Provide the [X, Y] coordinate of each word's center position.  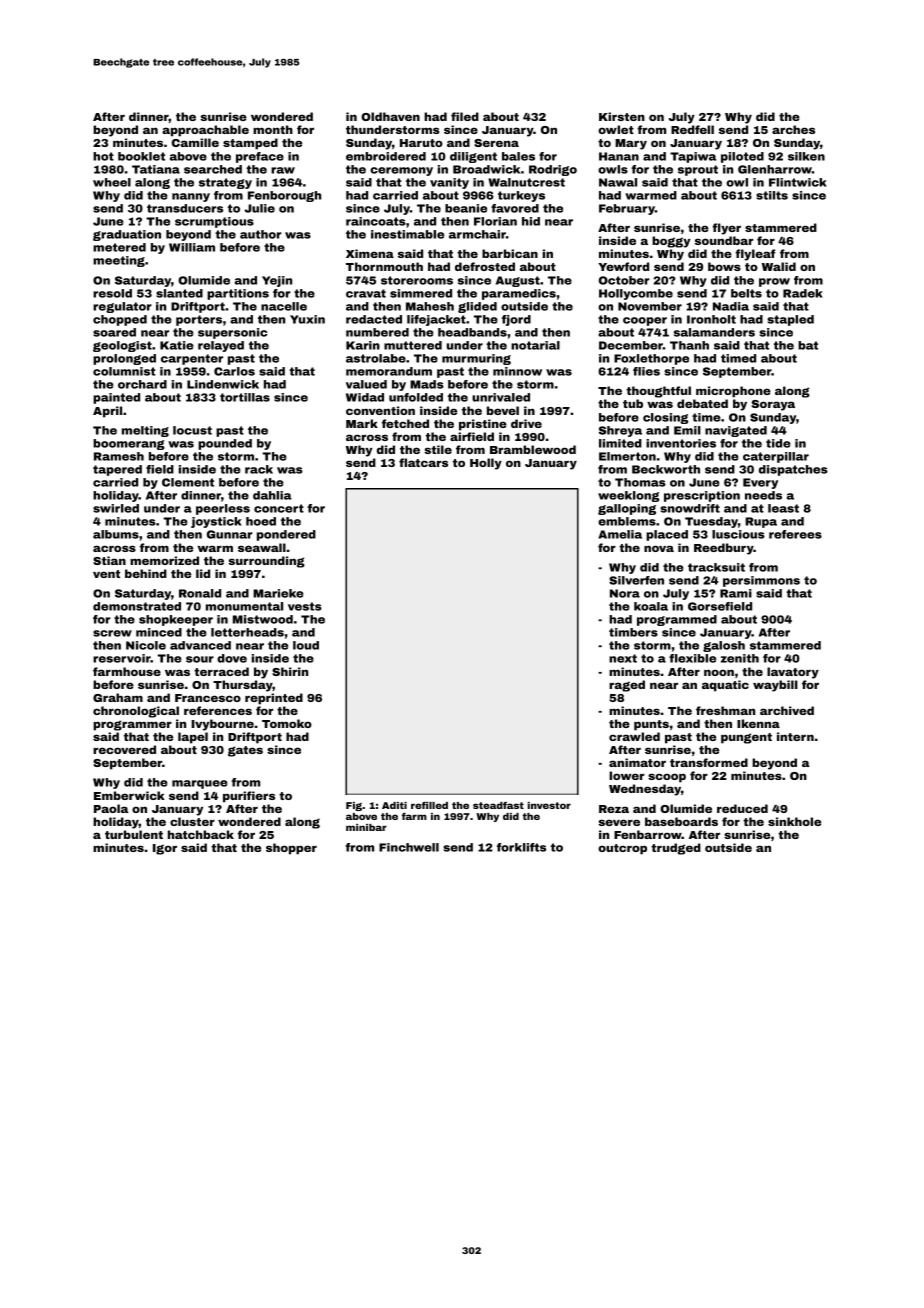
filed [465, 116]
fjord [516, 320]
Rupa [761, 522]
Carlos [234, 371]
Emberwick [129, 795]
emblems [627, 521]
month [273, 129]
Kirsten [622, 116]
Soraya [773, 405]
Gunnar [230, 534]
